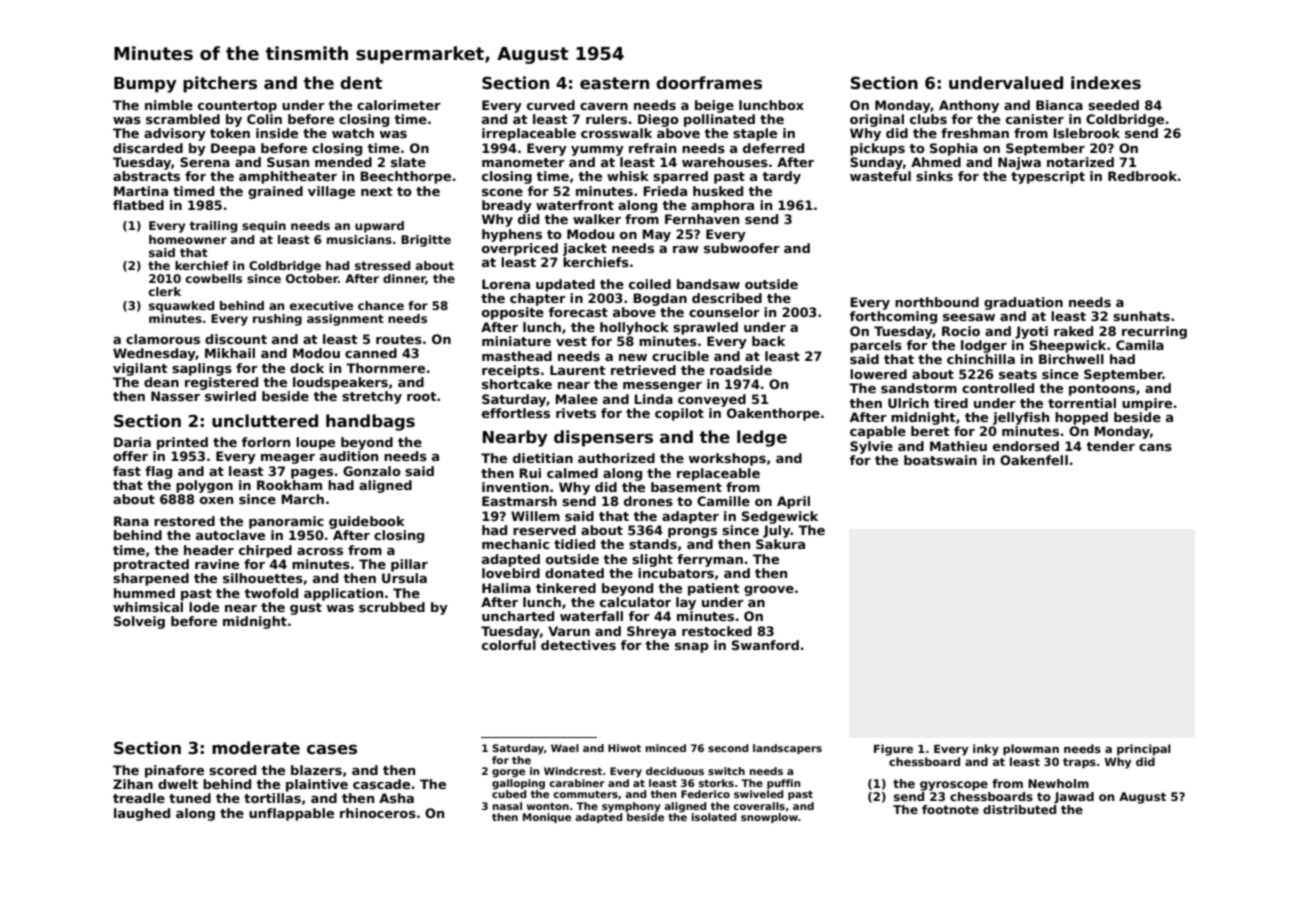  I want to click on twofold, so click(271, 593).
